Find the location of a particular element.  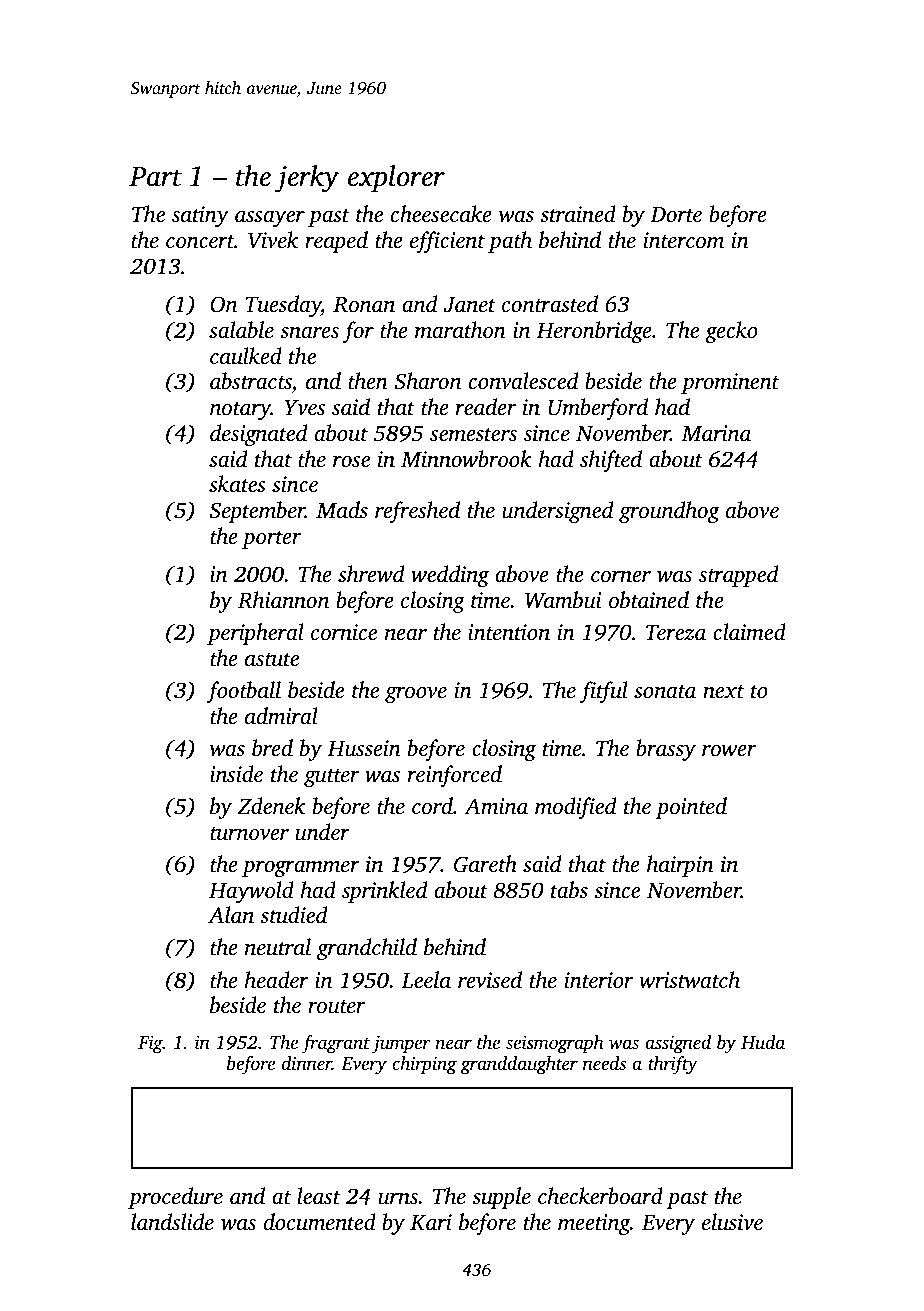

corner is located at coordinates (621, 577).
